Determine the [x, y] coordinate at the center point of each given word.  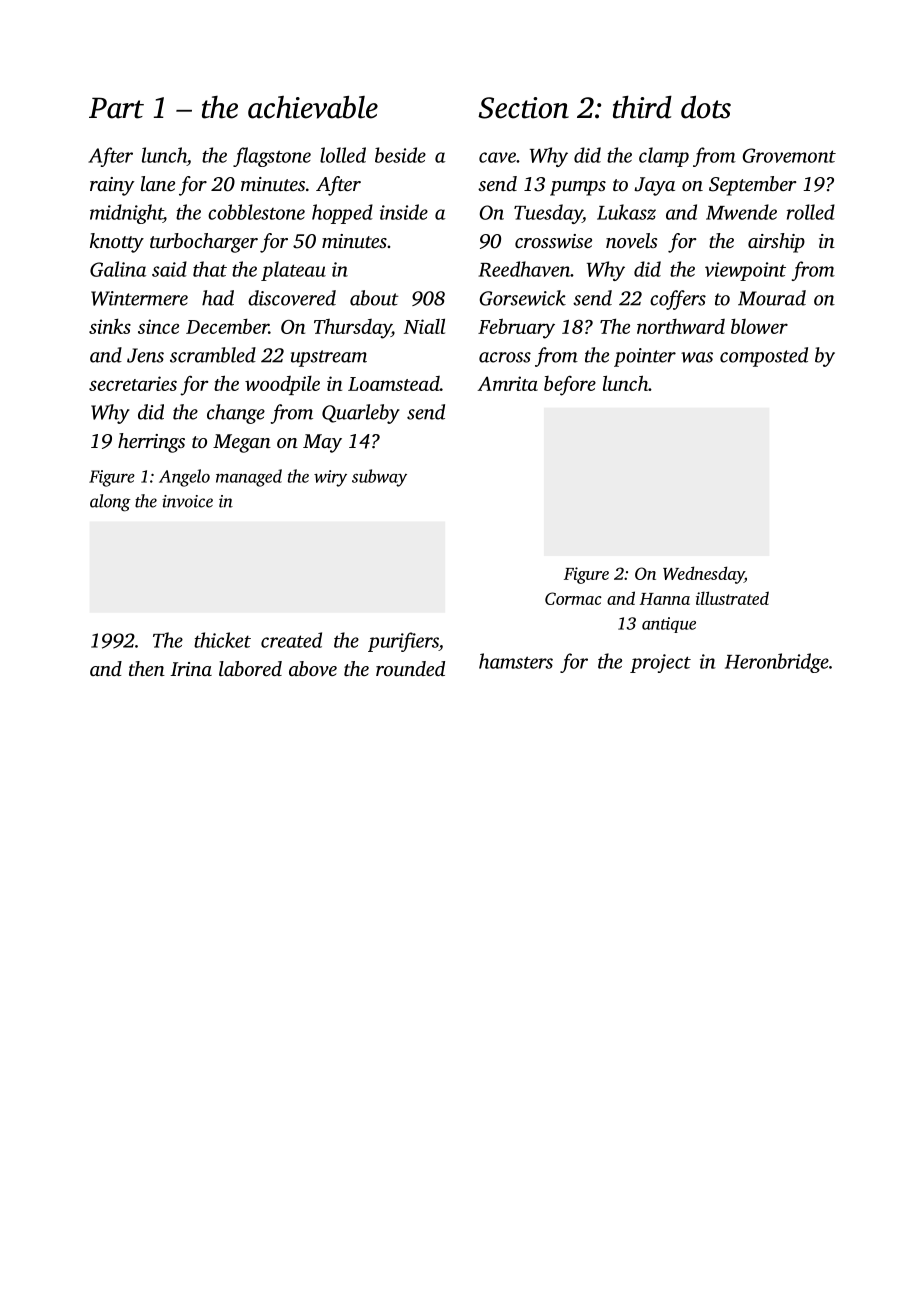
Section [523, 108]
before [570, 386]
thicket [222, 640]
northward [681, 326]
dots [706, 107]
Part [116, 108]
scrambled [213, 355]
